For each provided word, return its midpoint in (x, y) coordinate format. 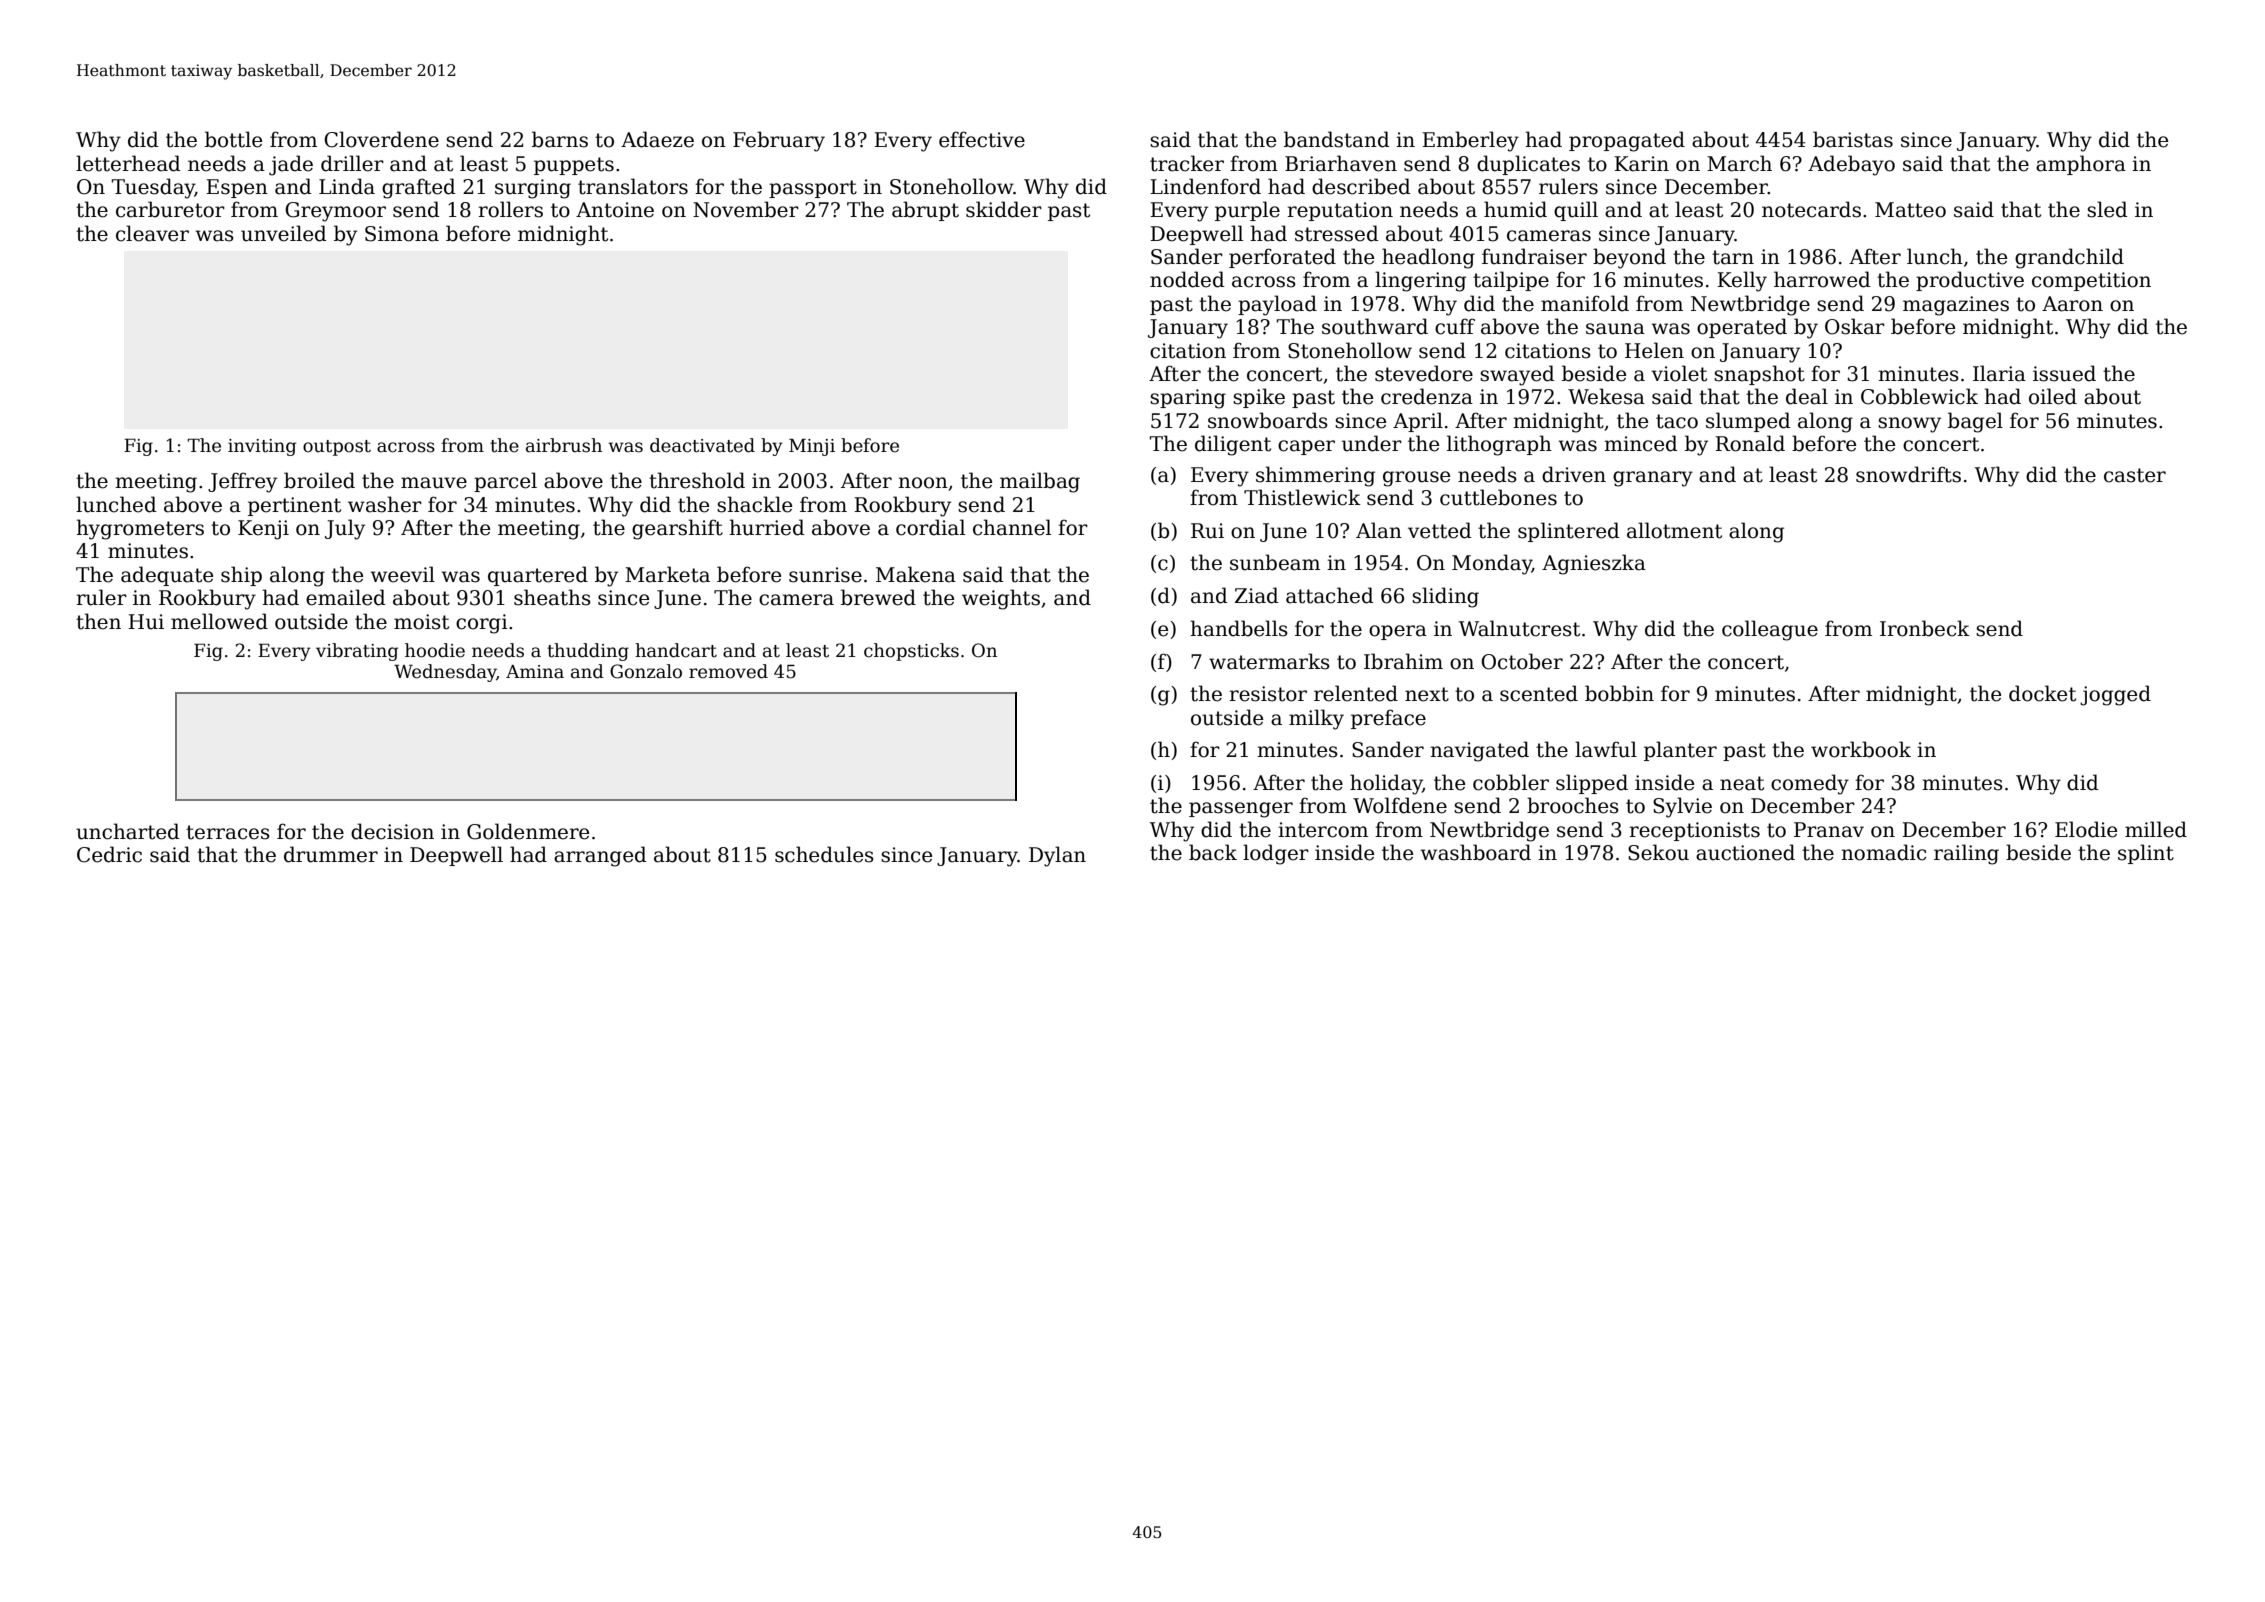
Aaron (2072, 304)
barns (560, 139)
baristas (1853, 139)
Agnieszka (1594, 564)
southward (1375, 326)
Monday (1492, 564)
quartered (538, 576)
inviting (262, 447)
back (1213, 852)
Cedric (109, 854)
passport (813, 189)
